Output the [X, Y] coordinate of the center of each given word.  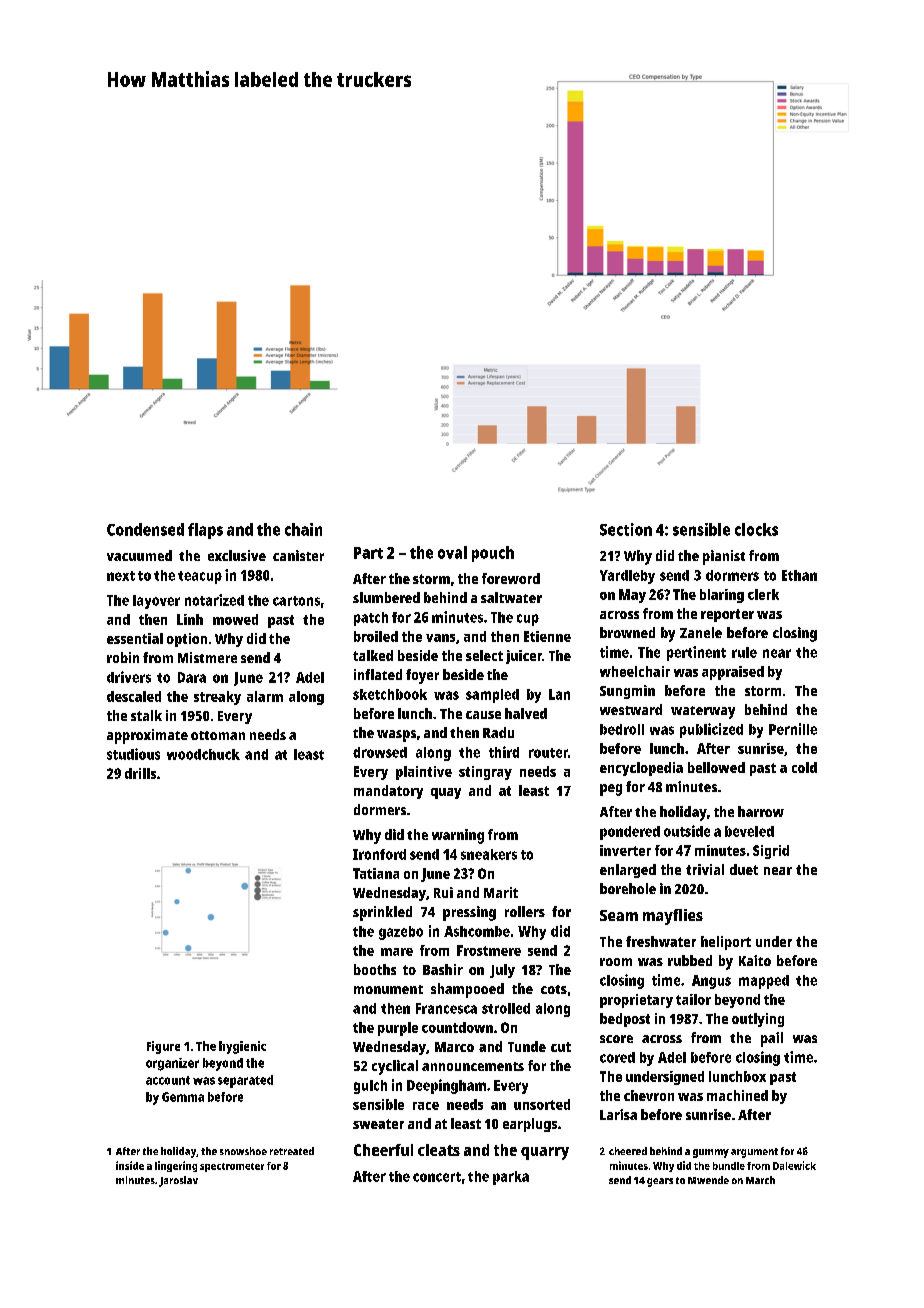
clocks [756, 529]
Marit [501, 892]
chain [303, 529]
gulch [370, 1087]
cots [554, 989]
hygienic [242, 1047]
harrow [761, 811]
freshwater [661, 941]
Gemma [183, 1097]
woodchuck [203, 754]
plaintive [424, 773]
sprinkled [382, 913]
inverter [625, 850]
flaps [205, 531]
